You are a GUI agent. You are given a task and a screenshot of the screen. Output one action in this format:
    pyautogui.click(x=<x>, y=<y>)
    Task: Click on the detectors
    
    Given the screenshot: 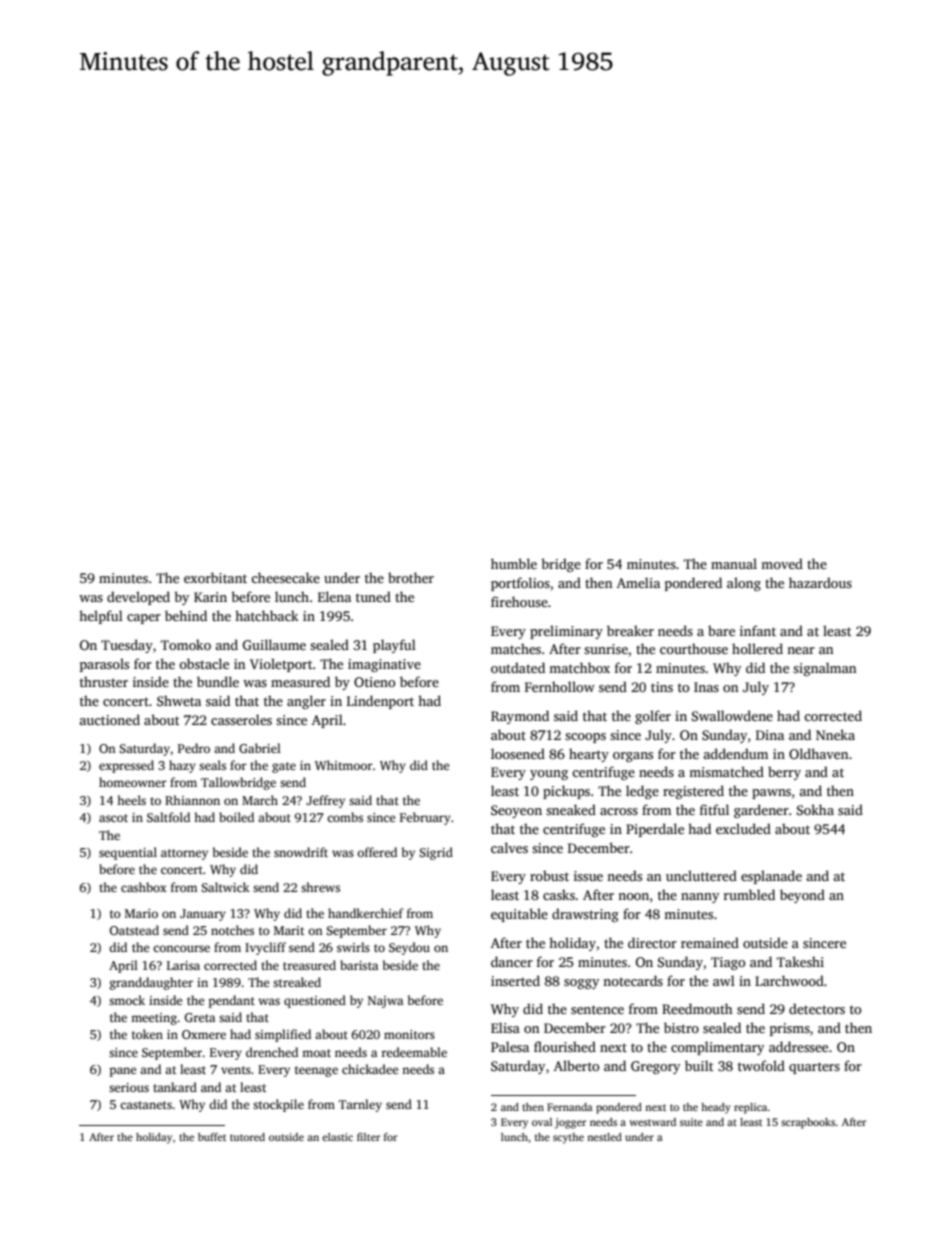 What is the action you would take?
    pyautogui.click(x=817, y=1008)
